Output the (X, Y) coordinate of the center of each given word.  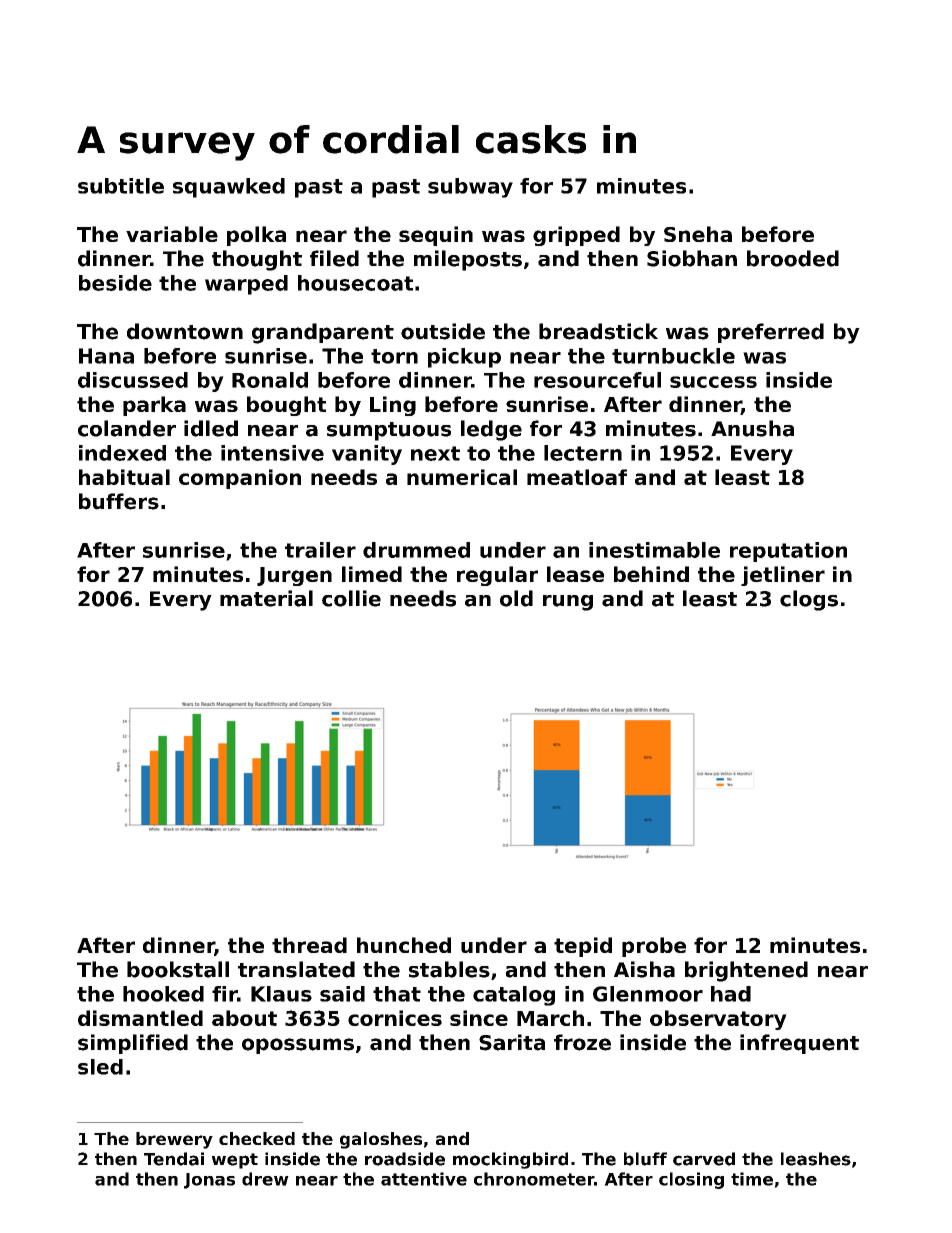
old (516, 598)
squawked (229, 188)
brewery (174, 1140)
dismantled (140, 1018)
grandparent (323, 333)
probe (654, 947)
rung (568, 603)
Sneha (698, 234)
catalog (514, 996)
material (266, 598)
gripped (576, 236)
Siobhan (692, 258)
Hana (106, 356)
